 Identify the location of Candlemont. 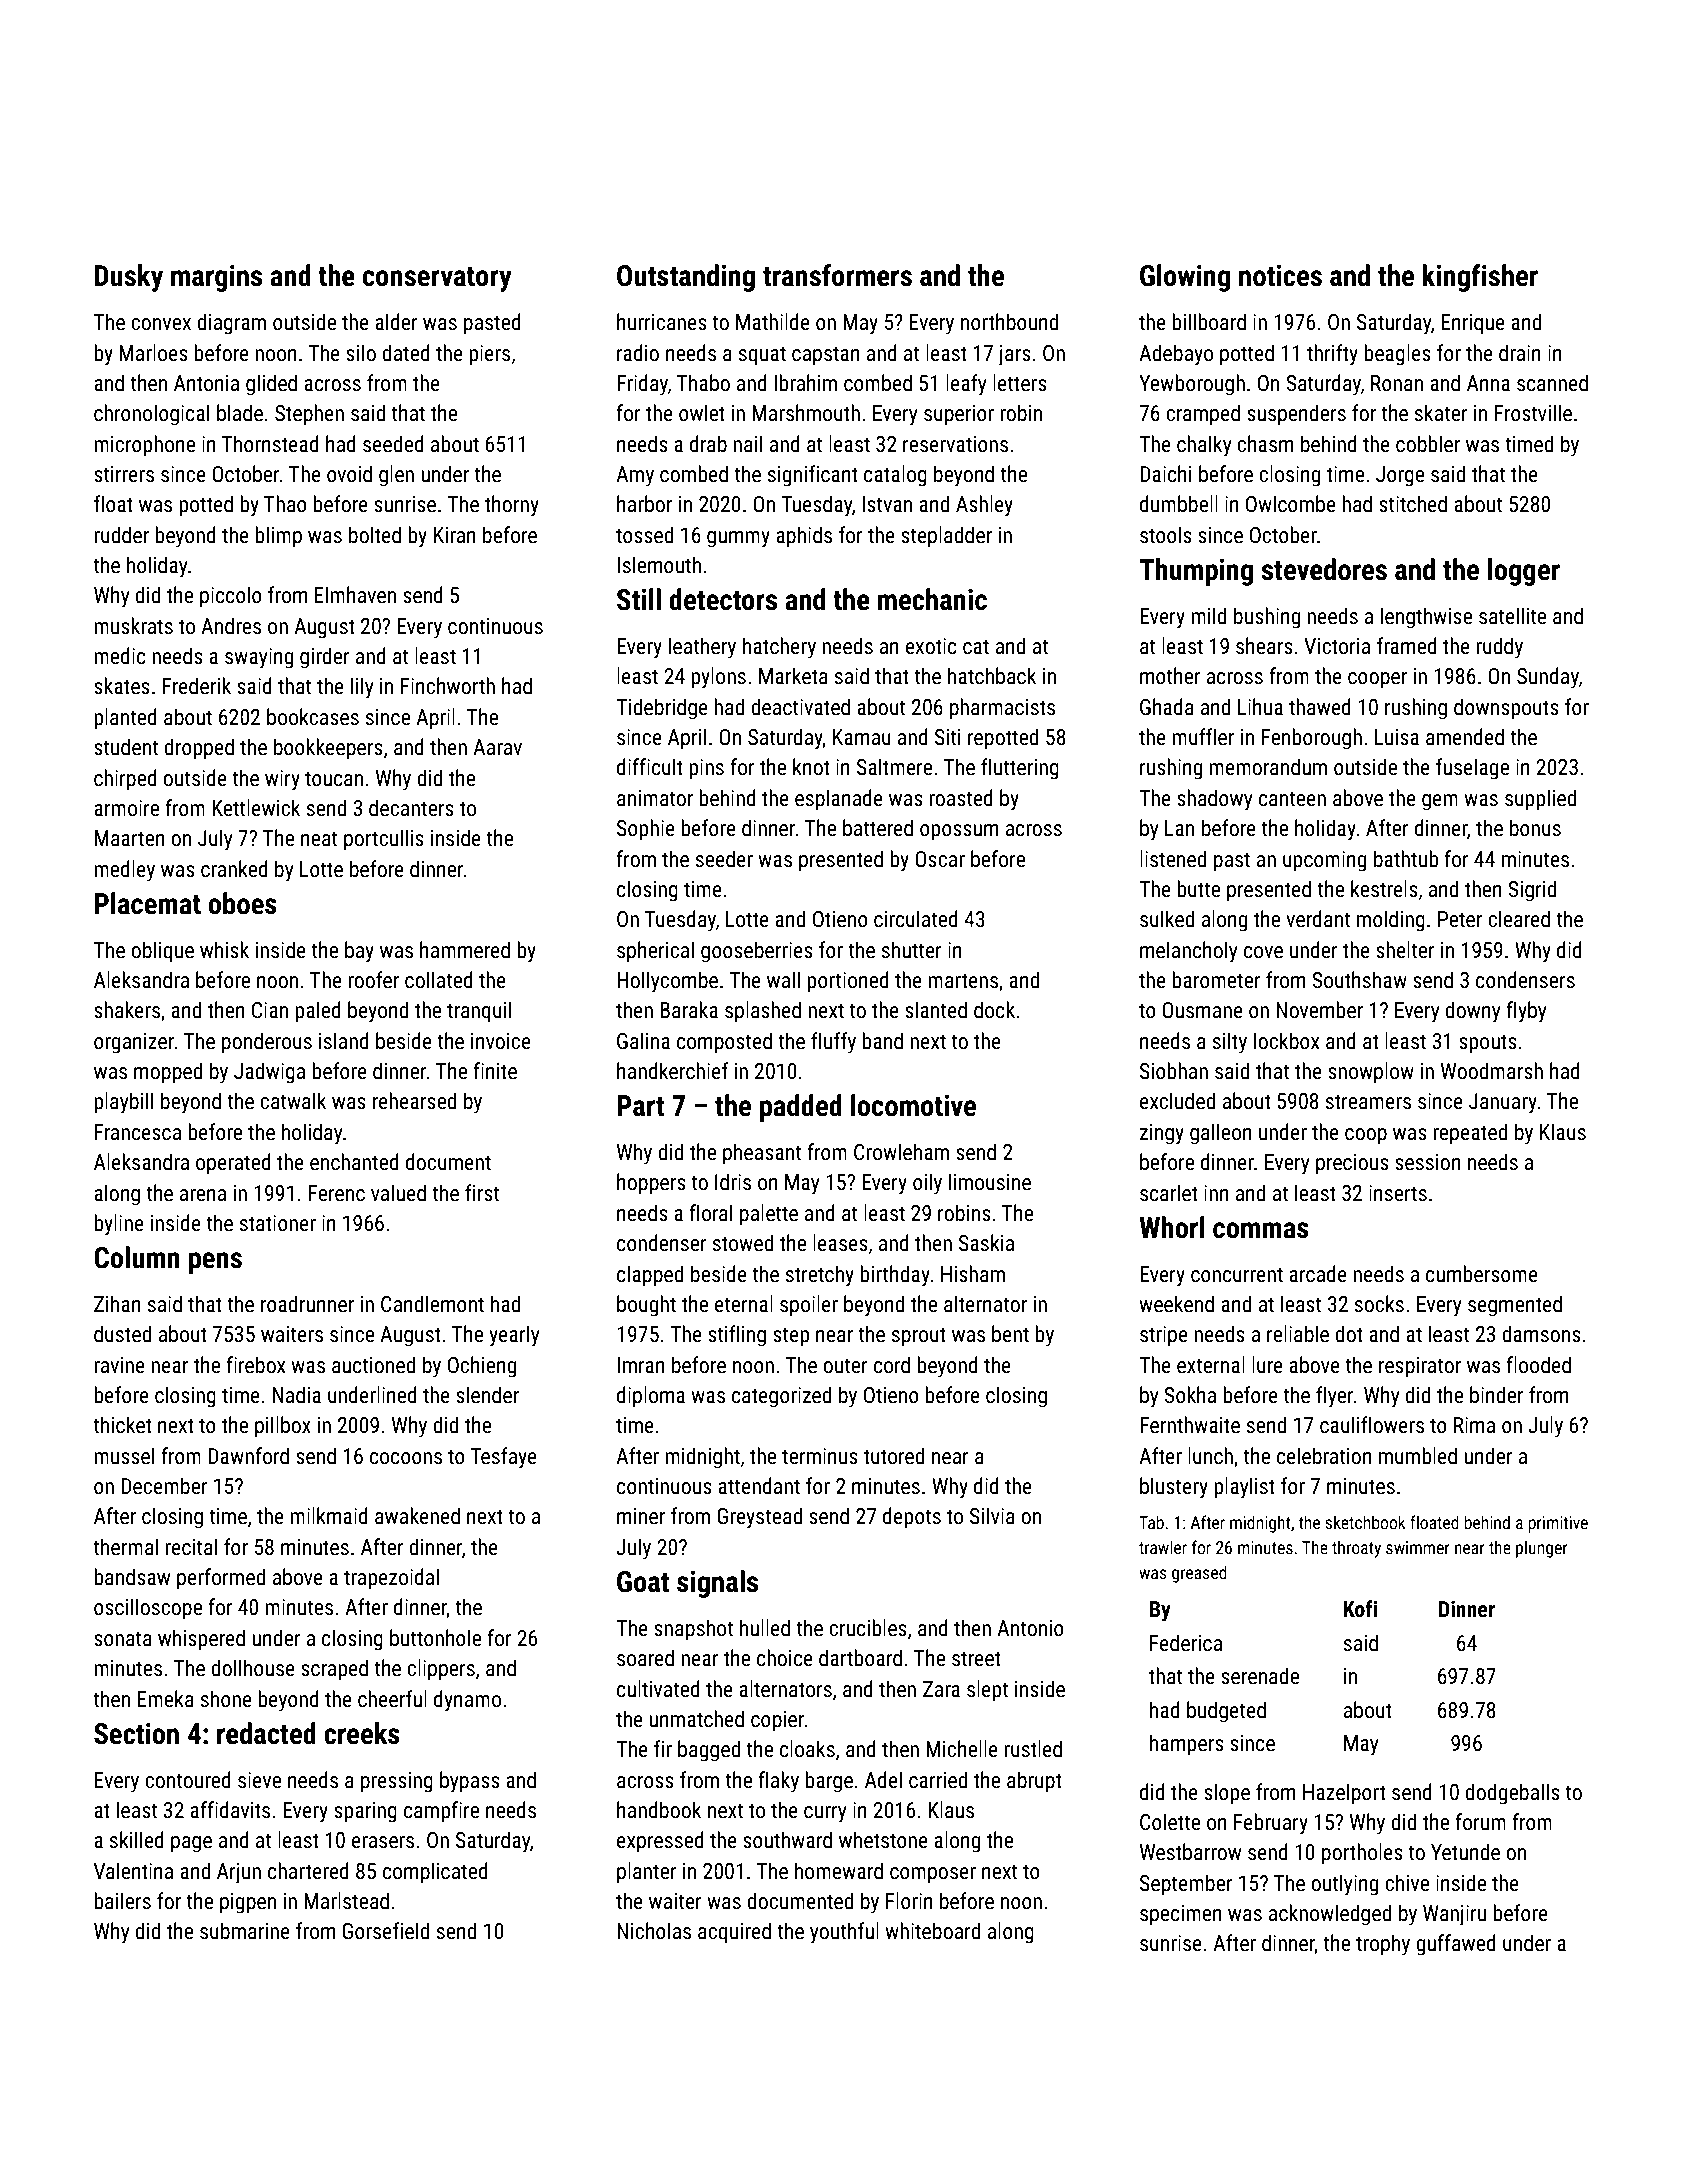
(432, 1304).
